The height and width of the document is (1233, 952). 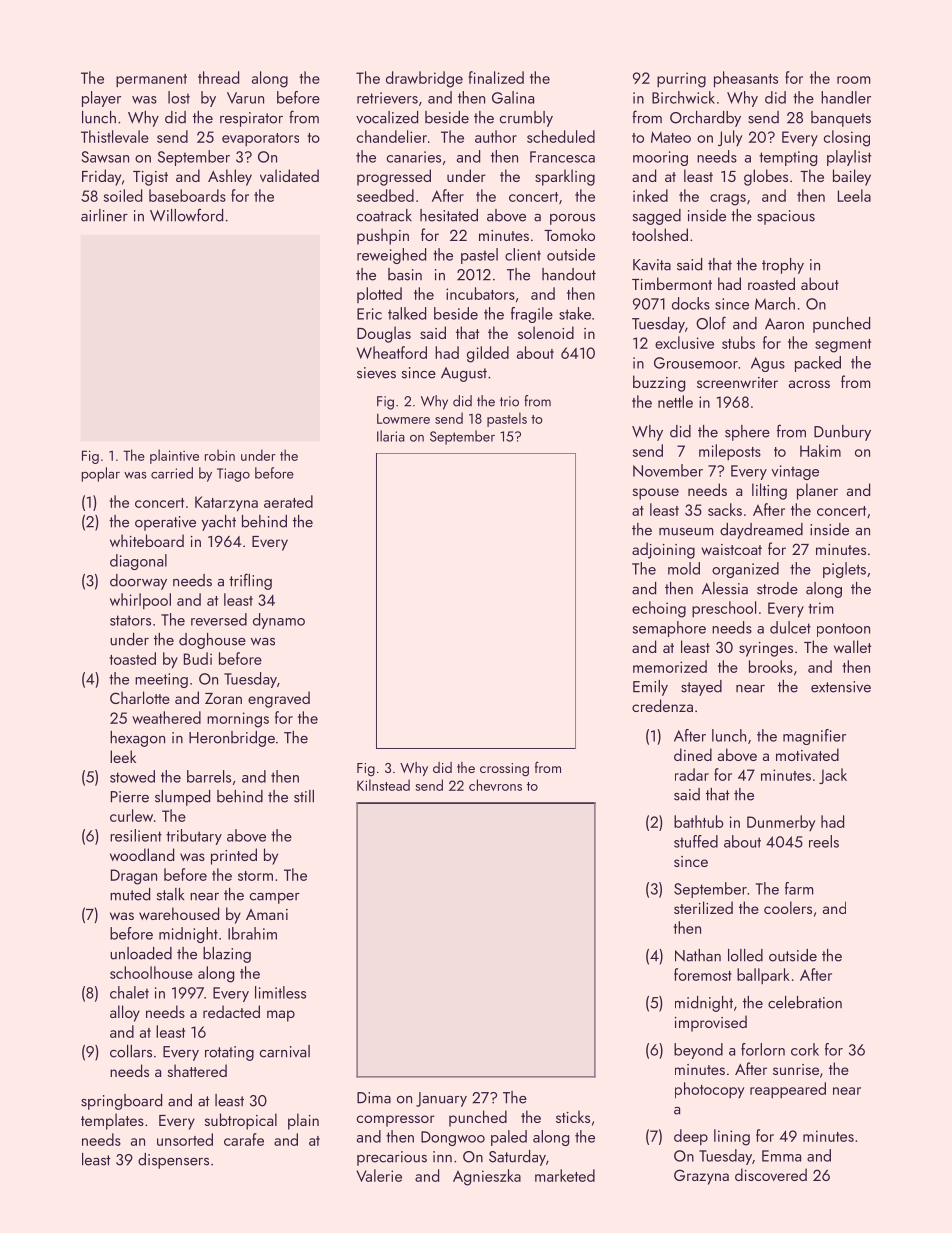 I want to click on extensive, so click(x=841, y=687).
